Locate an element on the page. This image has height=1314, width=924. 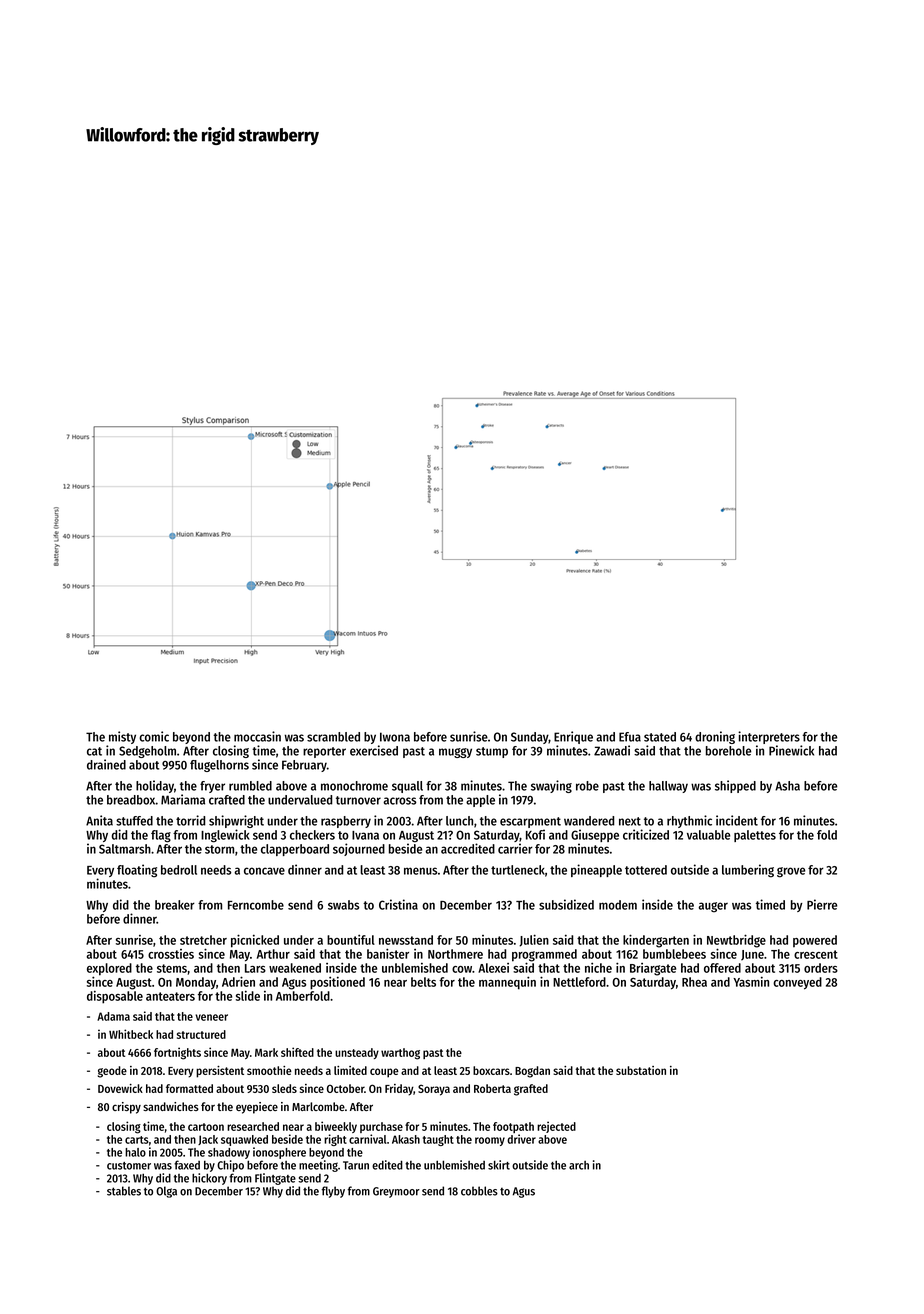
incident is located at coordinates (737, 820).
